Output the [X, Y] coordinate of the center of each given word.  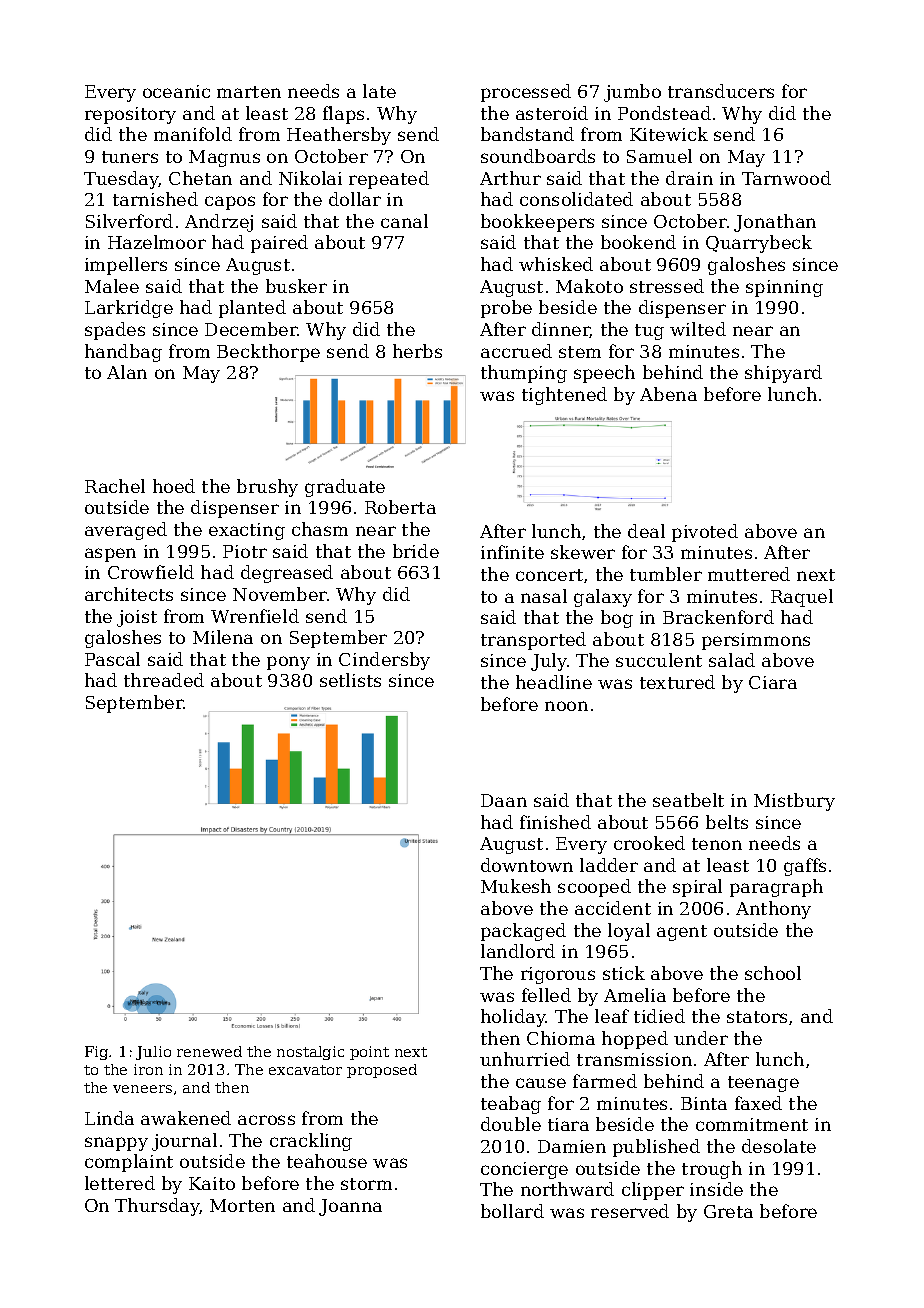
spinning [784, 288]
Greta [728, 1211]
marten [249, 92]
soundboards [538, 156]
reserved [630, 1211]
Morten [242, 1205]
